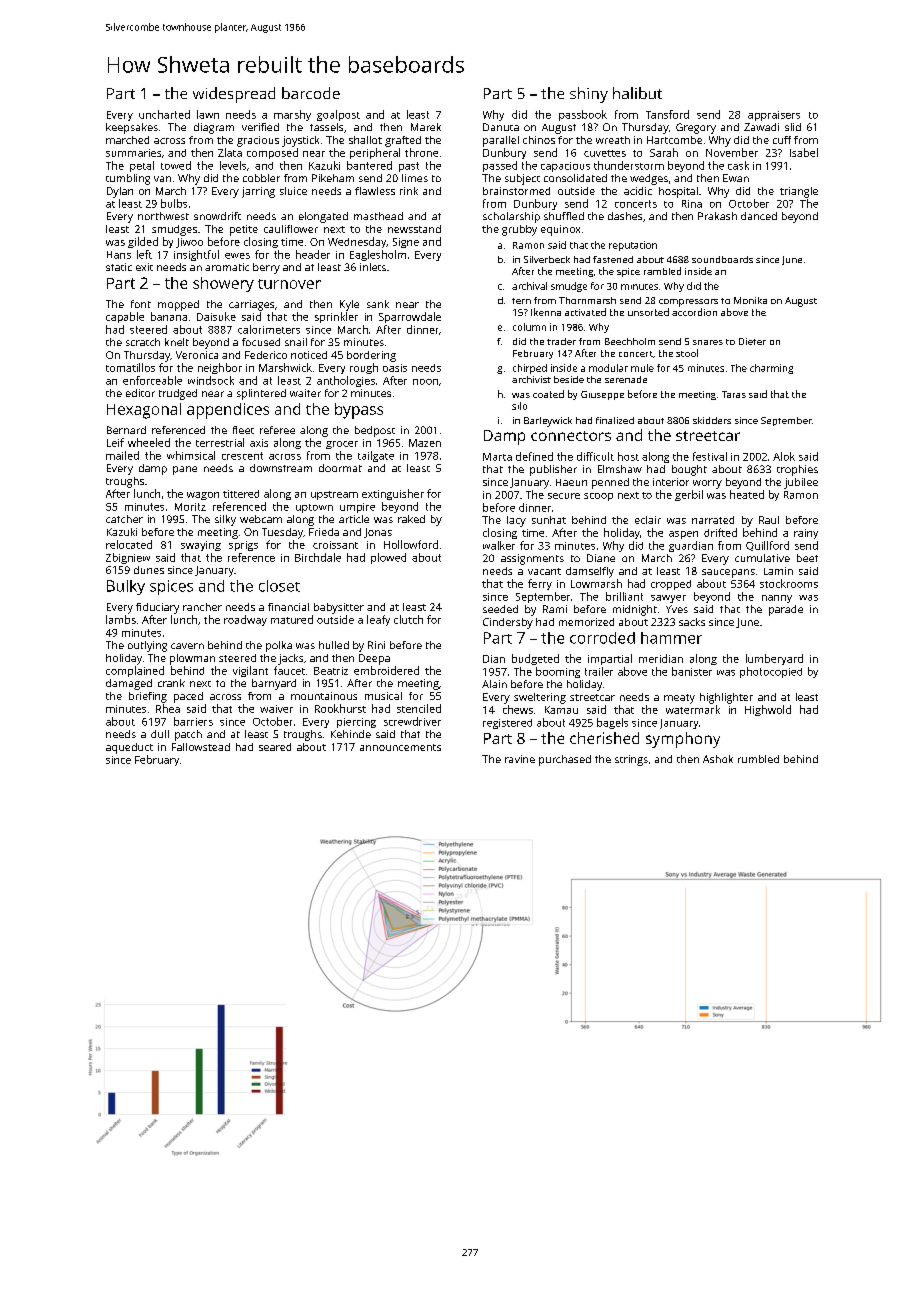 The width and height of the document is (924, 1308). What do you see at coordinates (419, 708) in the document?
I see `stenciled` at bounding box center [419, 708].
